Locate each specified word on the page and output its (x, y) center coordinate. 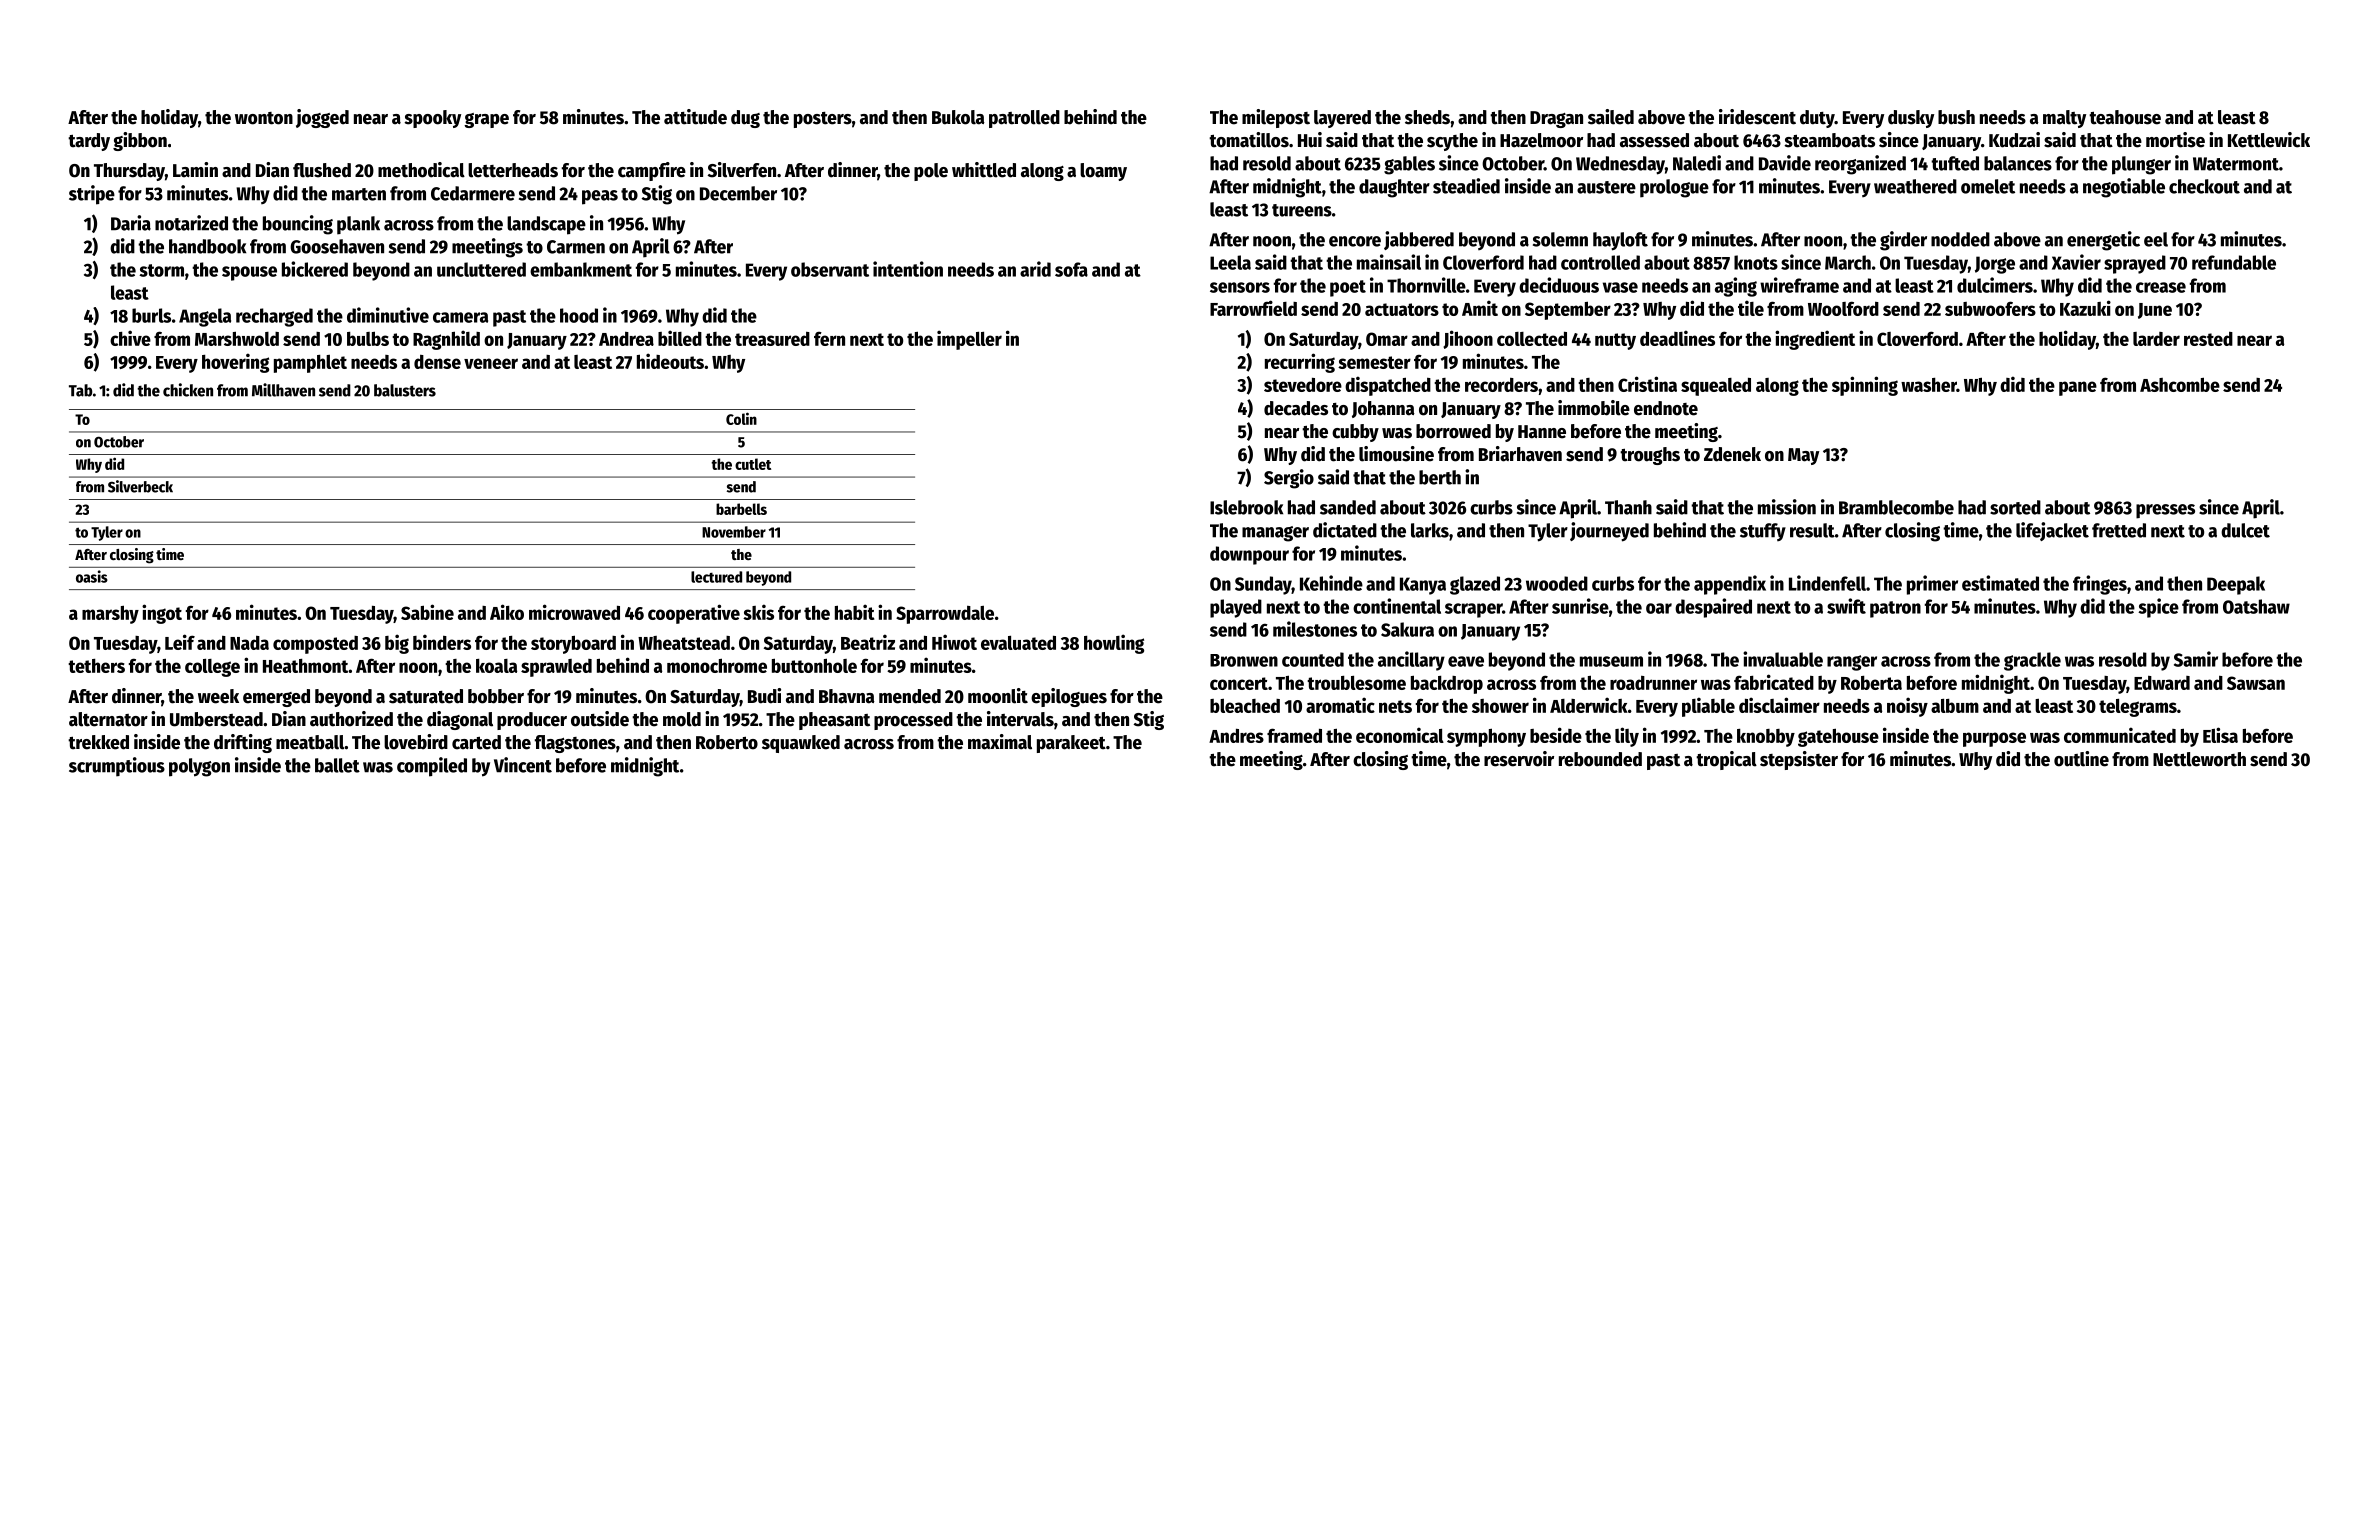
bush (1956, 117)
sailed (1611, 117)
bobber (496, 696)
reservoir (1519, 759)
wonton (264, 118)
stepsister (1799, 760)
